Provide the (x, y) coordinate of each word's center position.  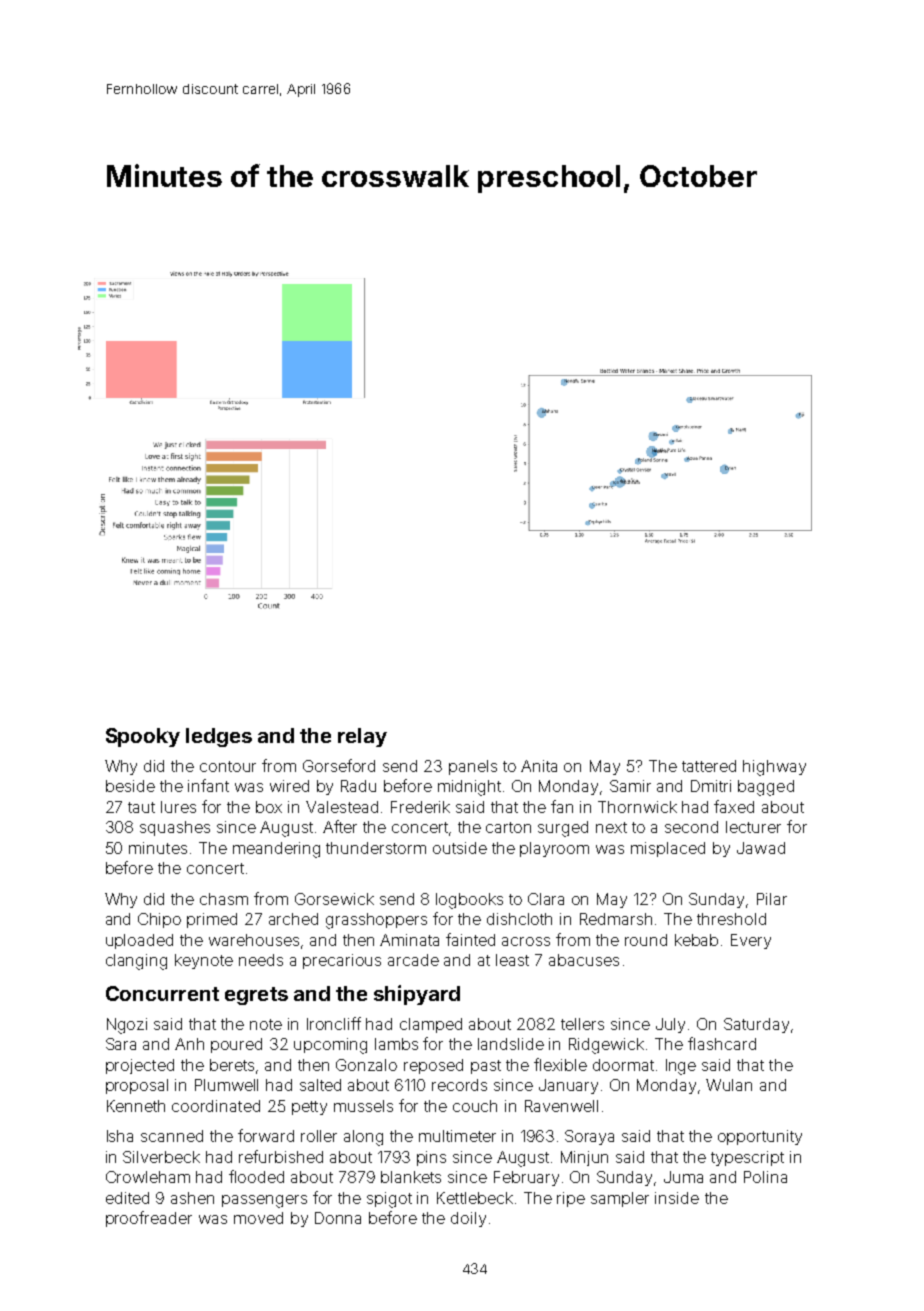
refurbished (281, 1156)
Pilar (772, 899)
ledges (219, 737)
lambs (396, 1044)
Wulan (729, 1085)
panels (473, 767)
